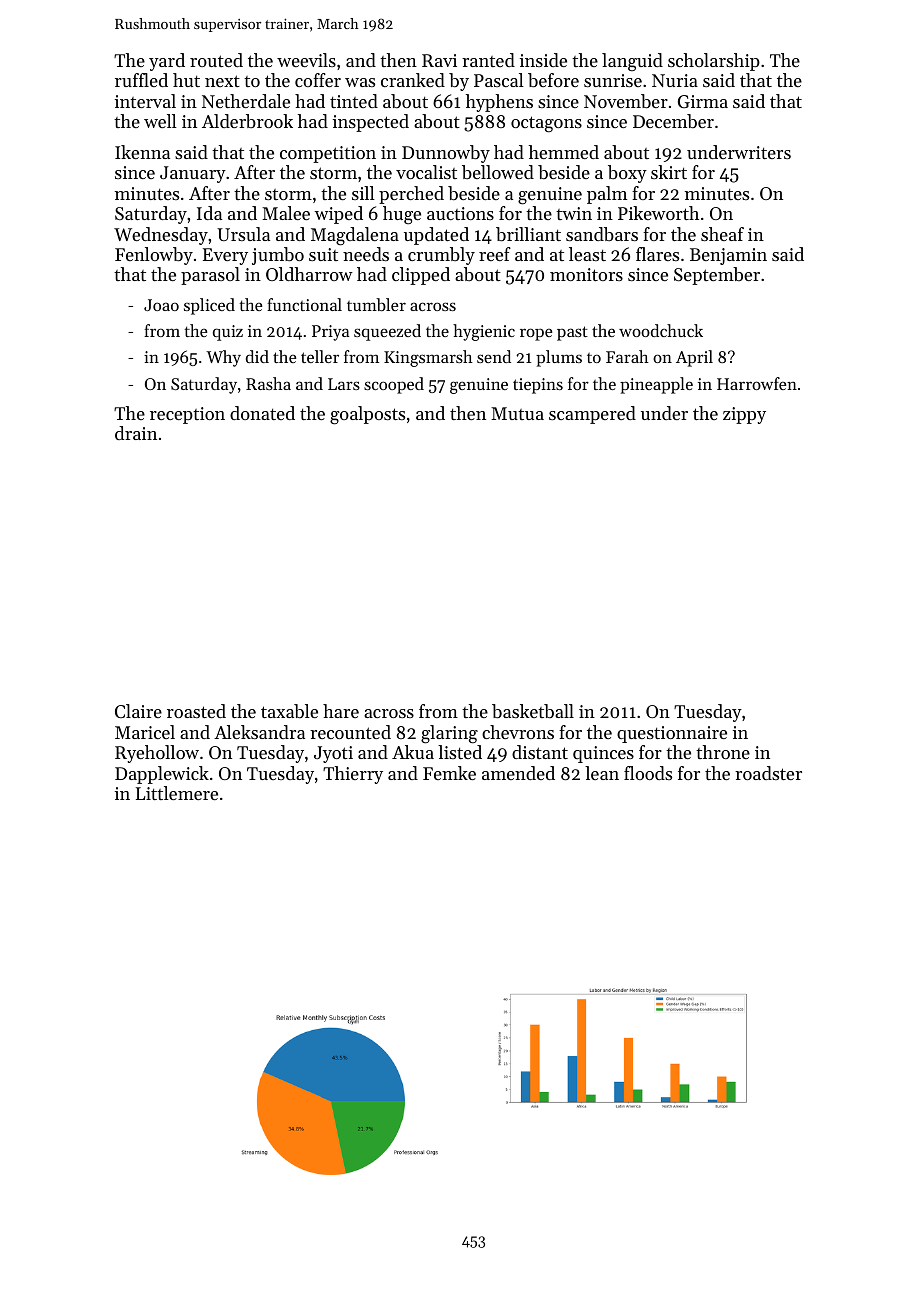 Image resolution: width=924 pixels, height=1308 pixels. What do you see at coordinates (675, 80) in the screenshot?
I see `Nuria` at bounding box center [675, 80].
